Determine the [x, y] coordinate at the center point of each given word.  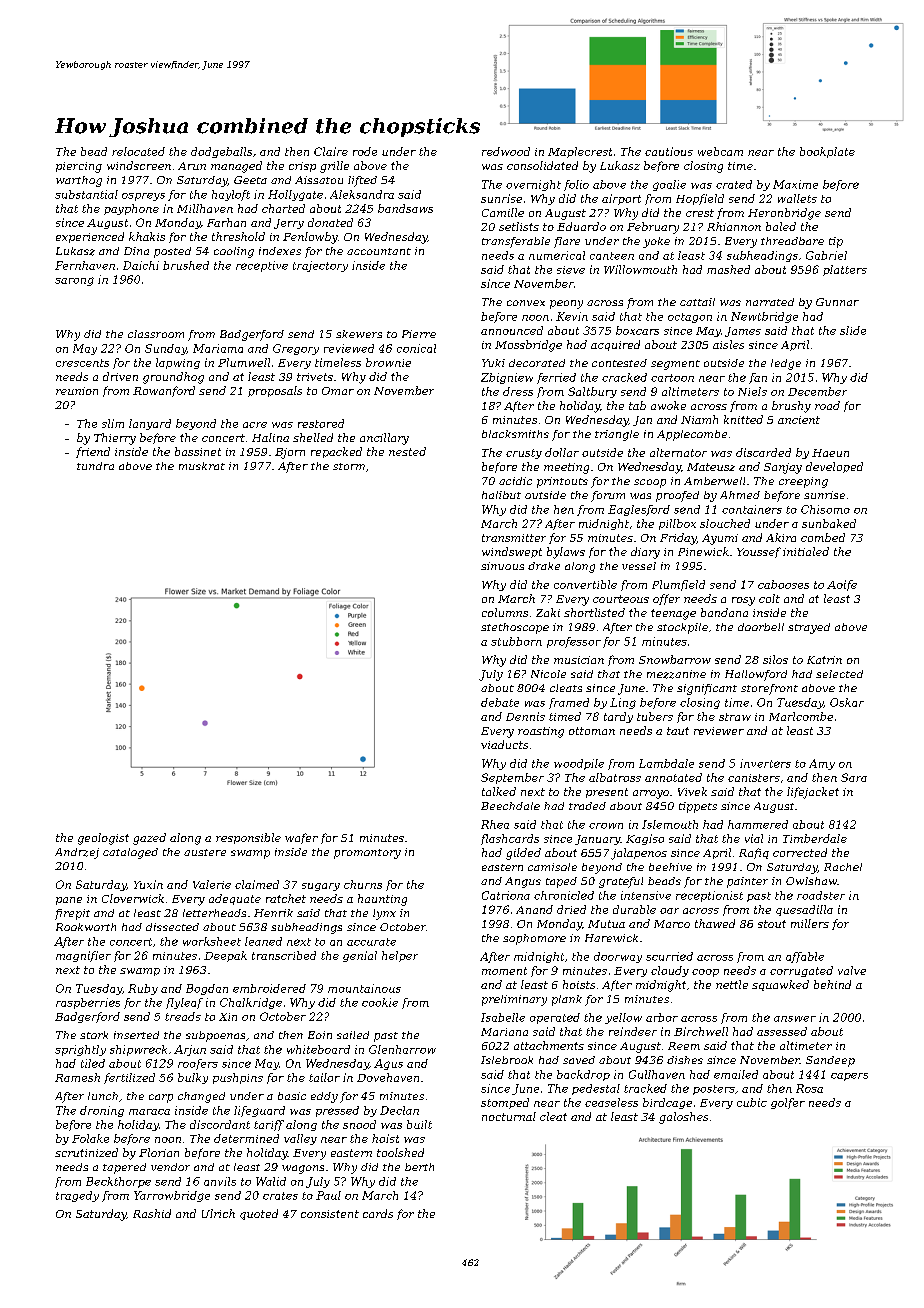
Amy [822, 764]
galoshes [683, 1118]
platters [845, 270]
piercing [79, 167]
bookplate [827, 152]
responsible [248, 838]
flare [567, 242]
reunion [77, 391]
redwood [506, 151]
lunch [103, 1096]
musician [579, 660]
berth [419, 1167]
